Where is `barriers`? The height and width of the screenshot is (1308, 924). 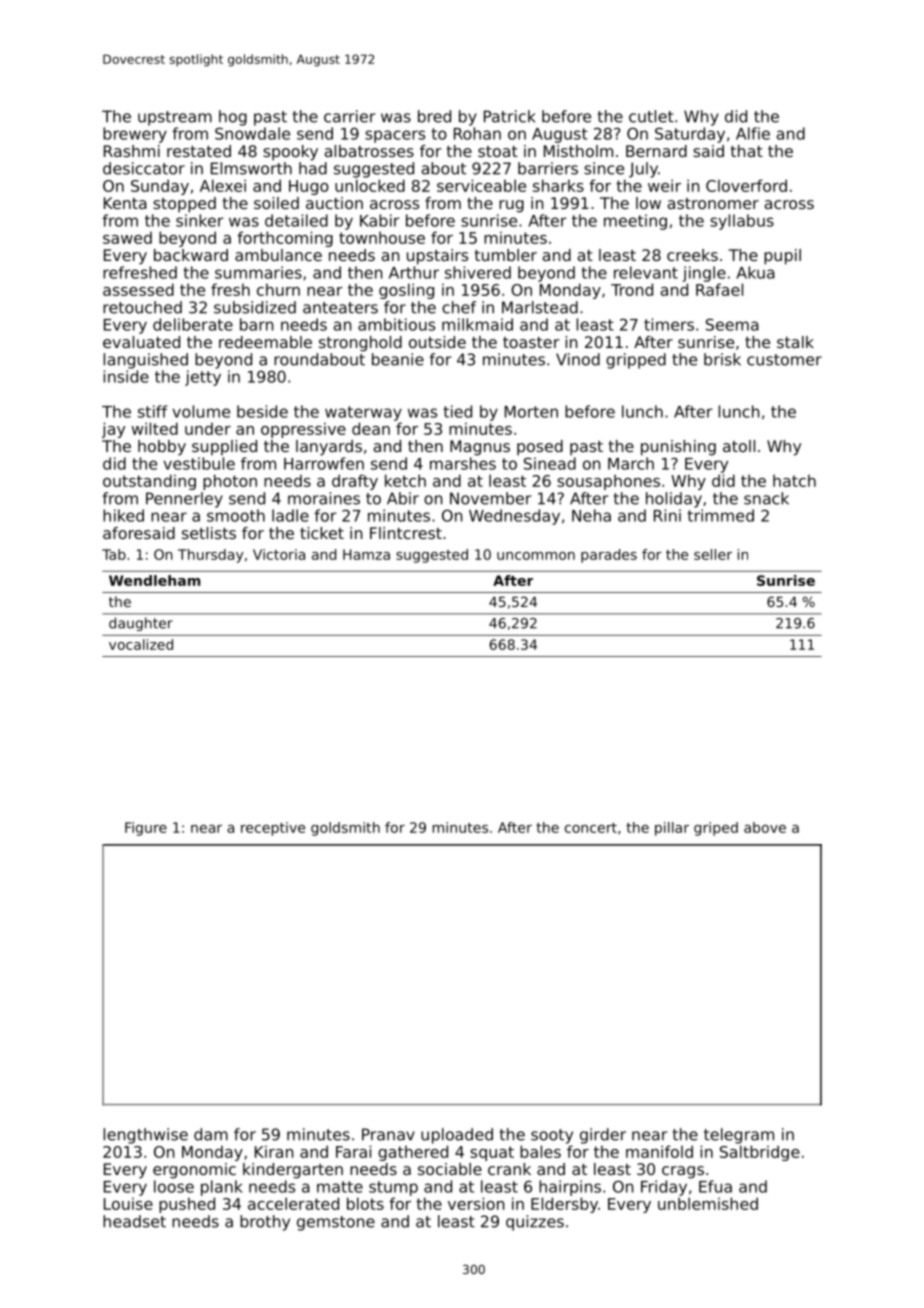 barriers is located at coordinates (548, 168).
